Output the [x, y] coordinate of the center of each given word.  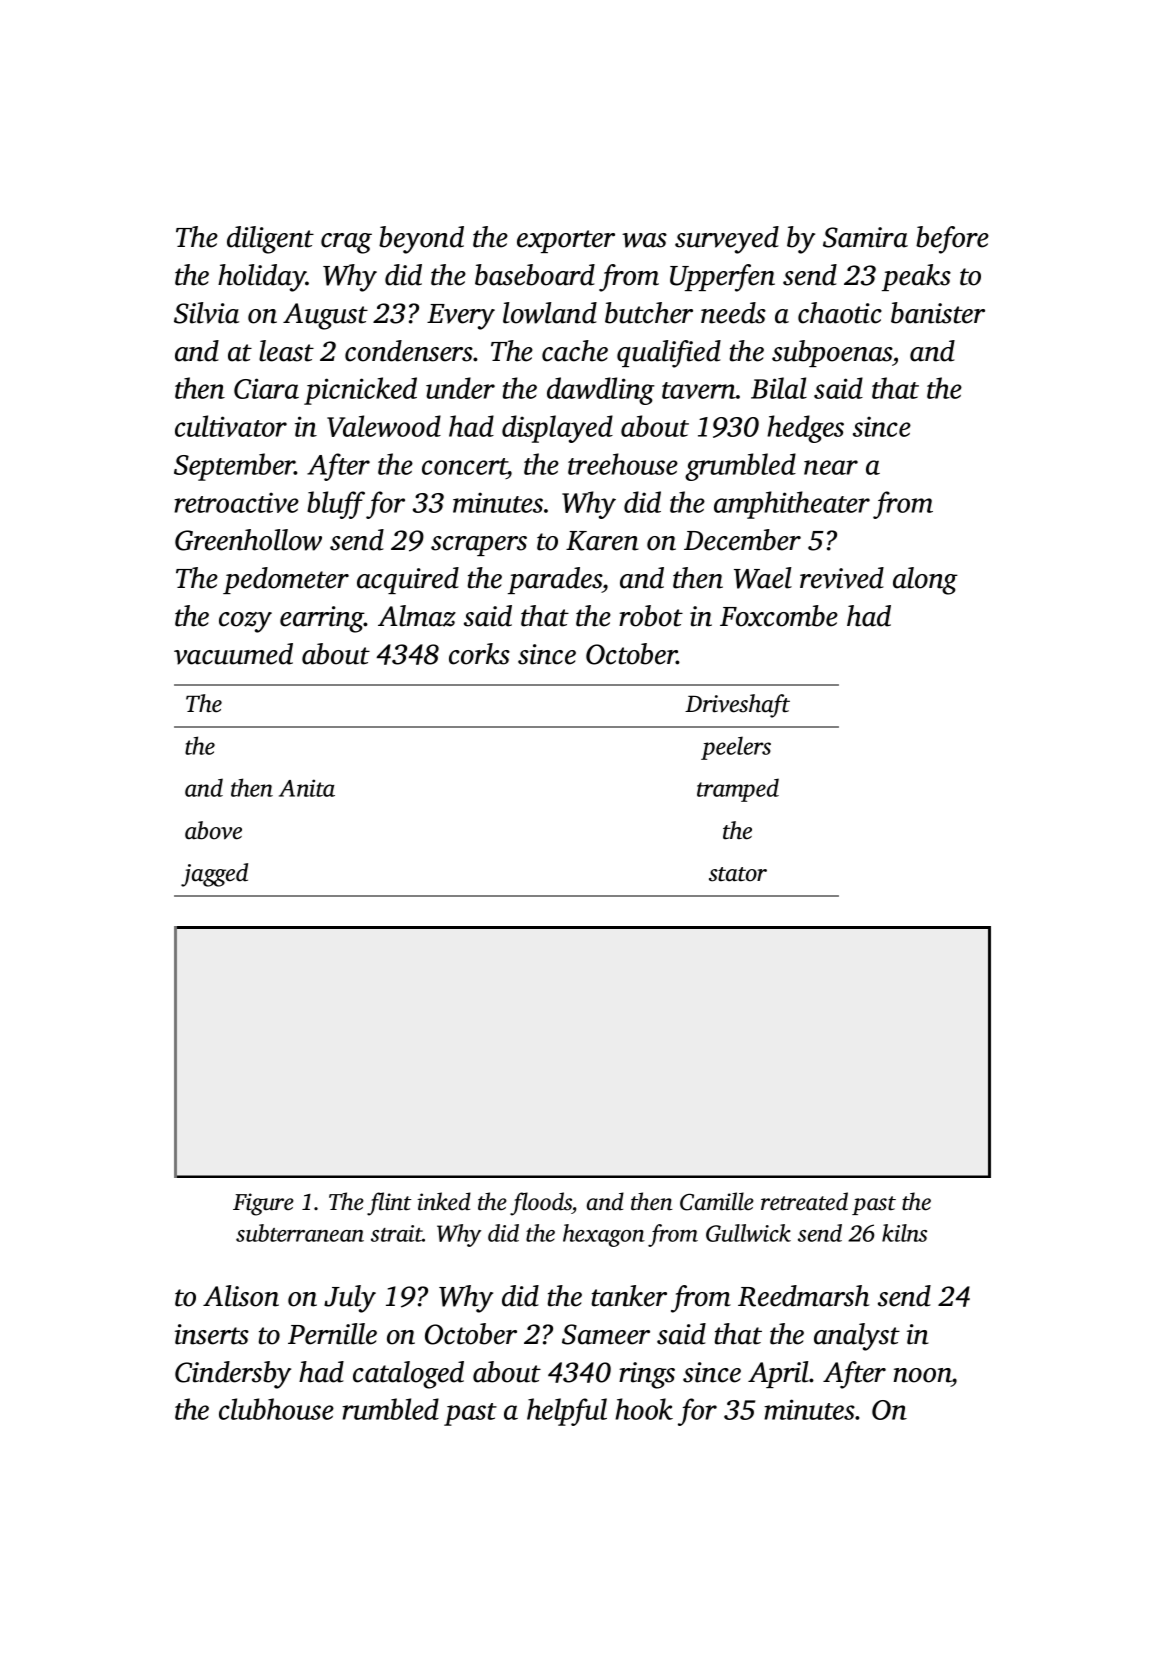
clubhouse [276, 1409]
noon [922, 1375]
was [644, 240]
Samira [865, 237]
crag [346, 243]
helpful [567, 1412]
